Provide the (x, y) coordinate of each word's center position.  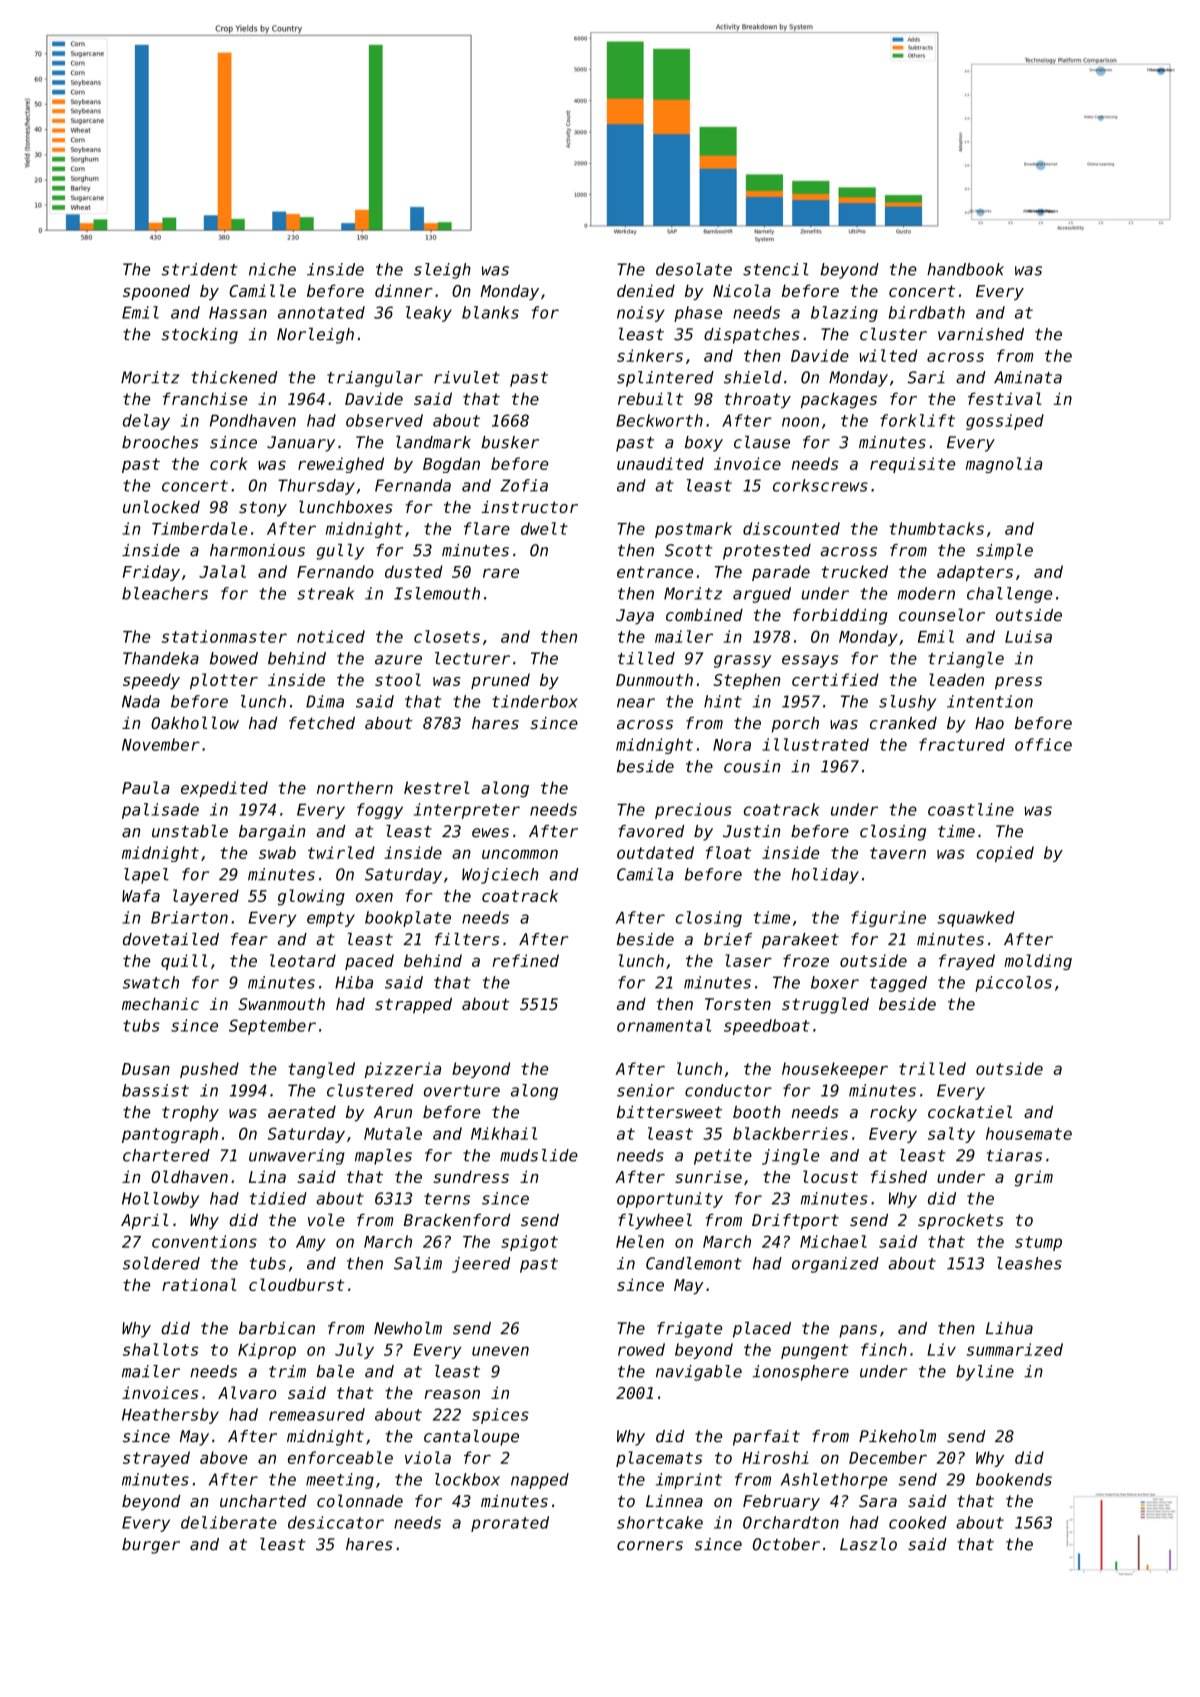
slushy (907, 703)
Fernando (335, 571)
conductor (728, 1090)
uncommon (520, 854)
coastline (971, 809)
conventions (204, 1241)
